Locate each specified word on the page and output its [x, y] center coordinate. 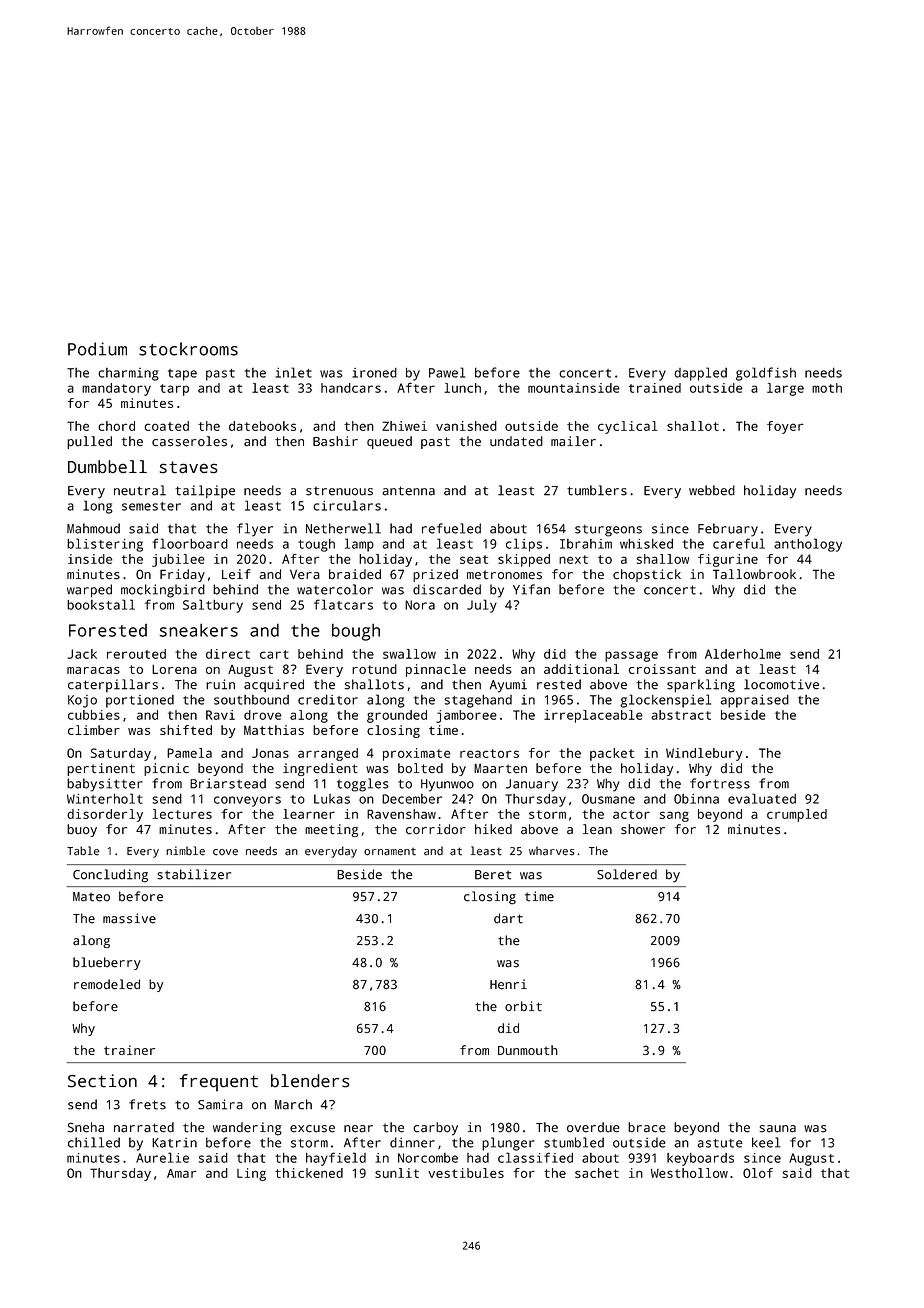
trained [655, 388]
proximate [417, 754]
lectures [182, 814]
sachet [597, 1173]
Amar [181, 1173]
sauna [777, 1129]
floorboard [190, 543]
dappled [700, 374]
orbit [523, 1006]
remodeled [107, 984]
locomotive [781, 684]
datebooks [262, 426]
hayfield [336, 1159]
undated [516, 441]
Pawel [447, 372]
